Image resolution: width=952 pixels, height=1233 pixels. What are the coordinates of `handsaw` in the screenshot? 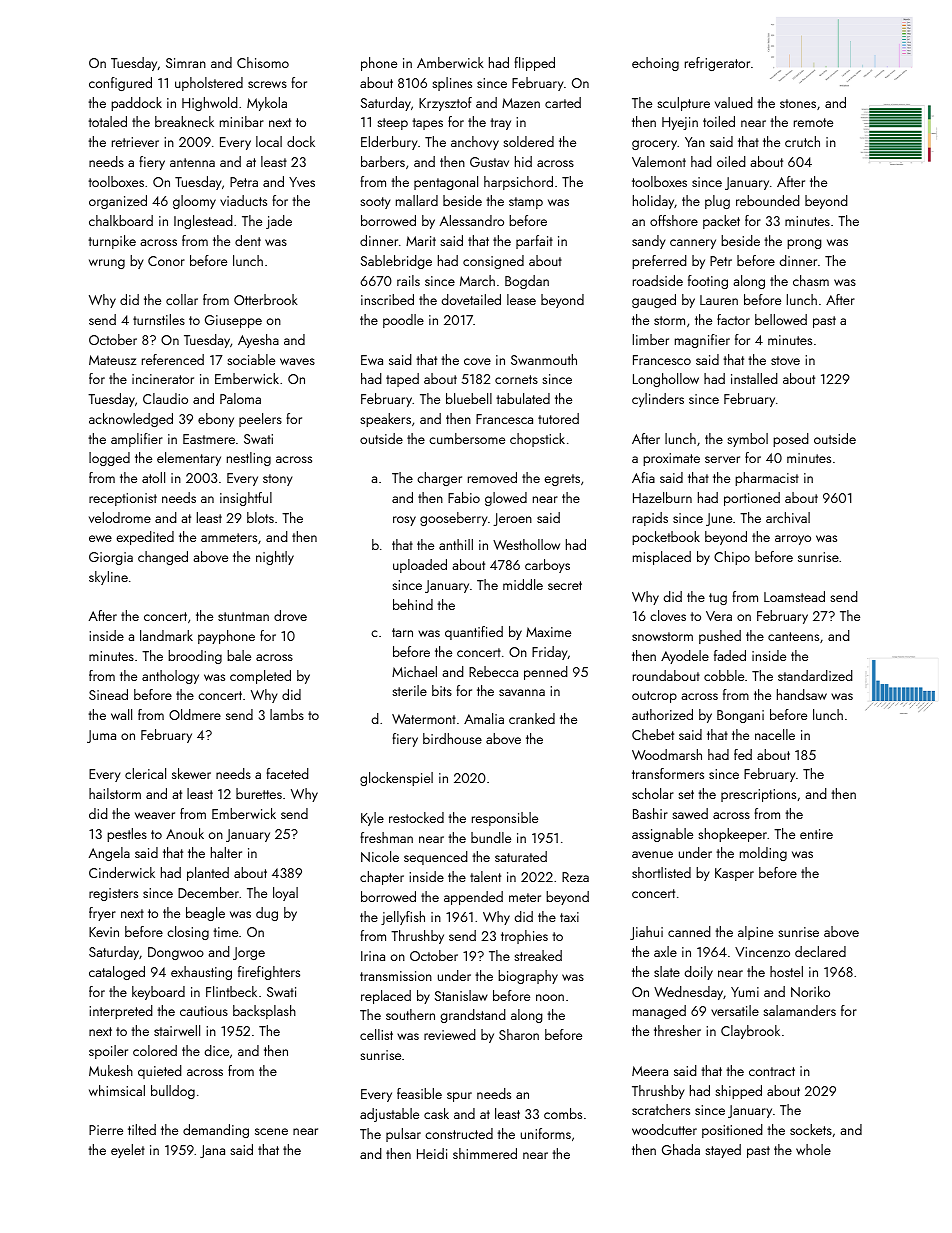 It's located at (802, 694).
